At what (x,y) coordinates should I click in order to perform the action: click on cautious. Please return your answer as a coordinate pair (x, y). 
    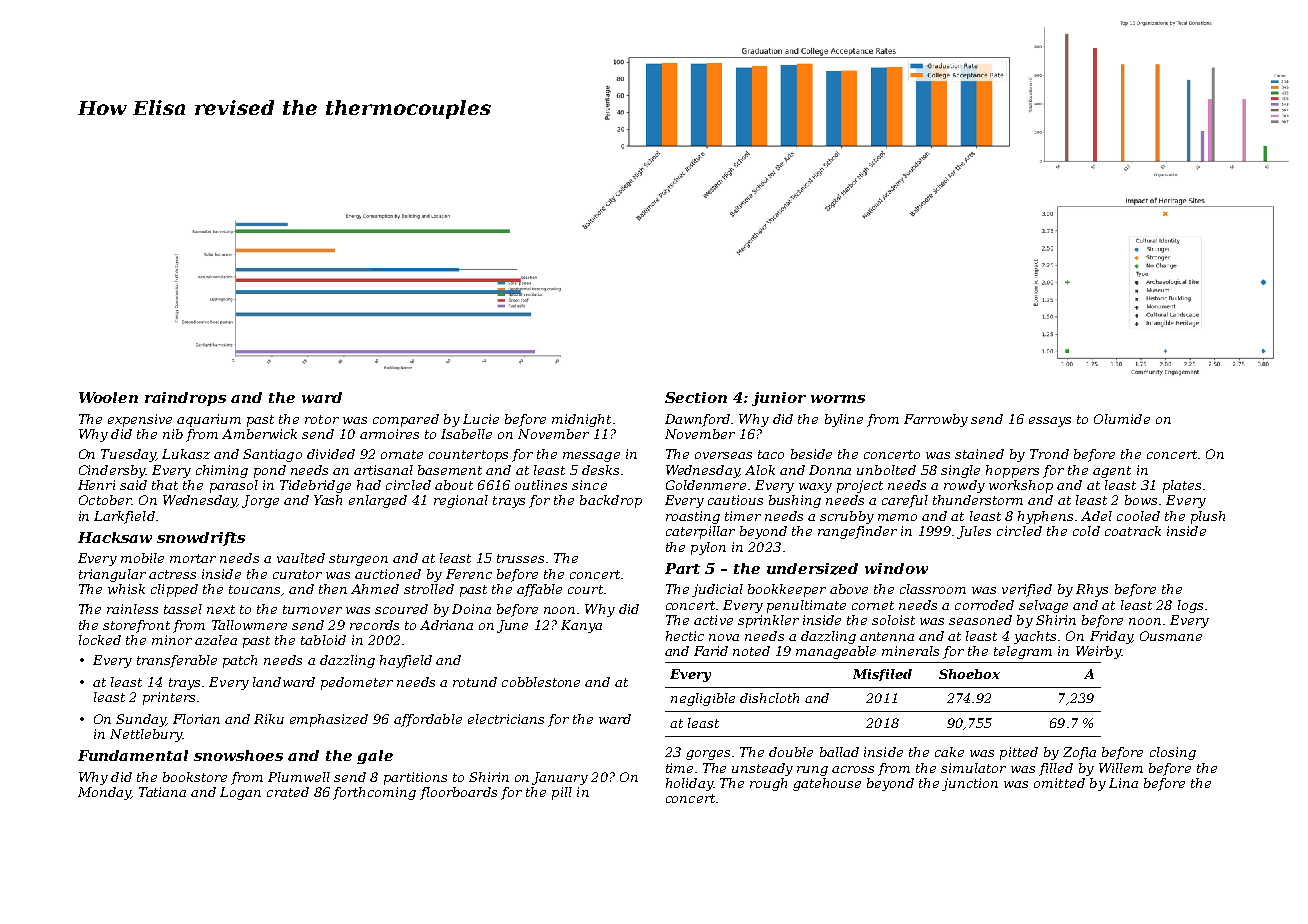
    Looking at the image, I should click on (735, 500).
